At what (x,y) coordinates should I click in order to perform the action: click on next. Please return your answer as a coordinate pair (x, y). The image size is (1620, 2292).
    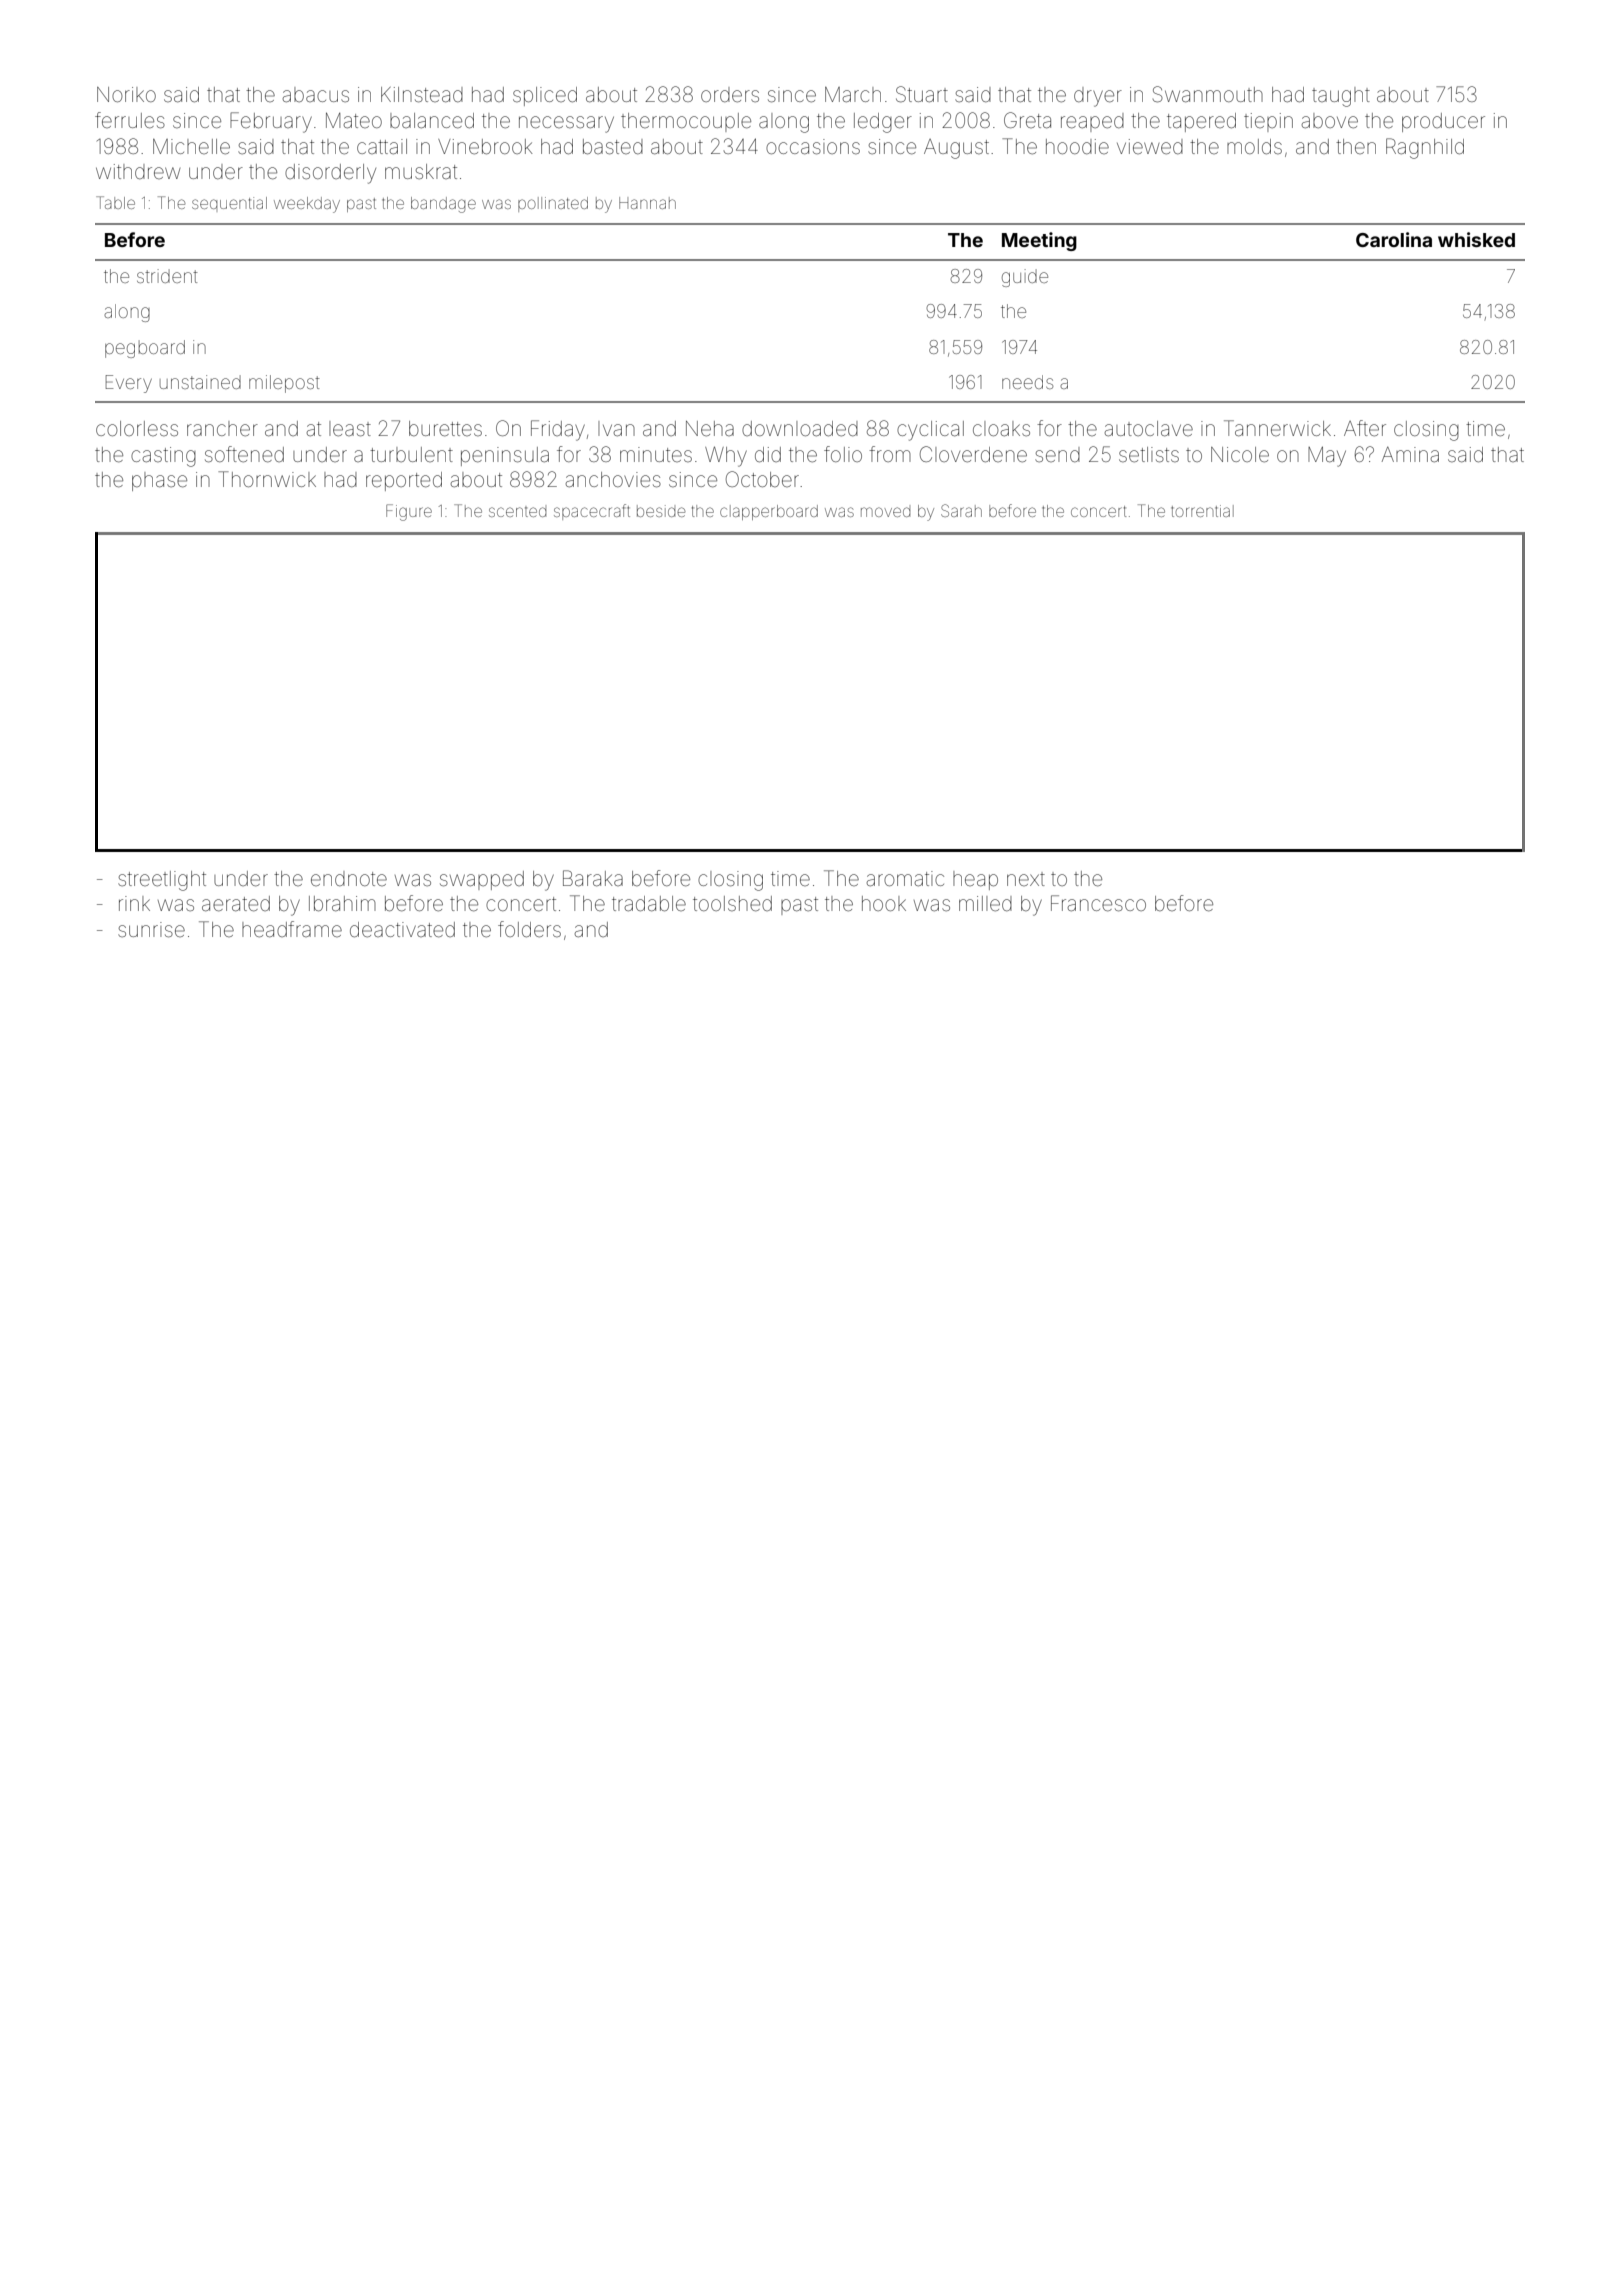
    Looking at the image, I should click on (1026, 879).
